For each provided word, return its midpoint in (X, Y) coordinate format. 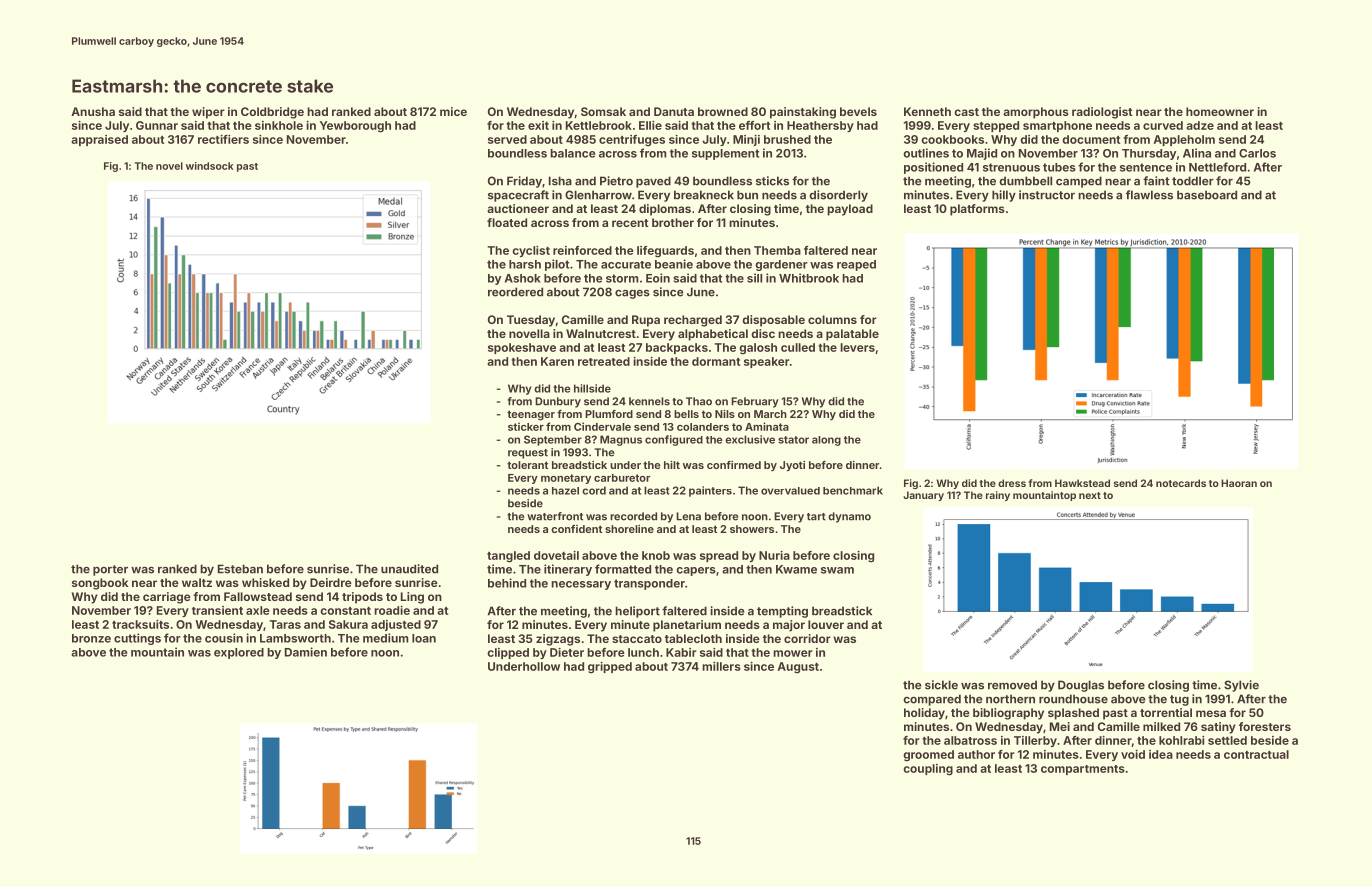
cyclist (531, 251)
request (528, 454)
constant (345, 611)
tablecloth (693, 638)
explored (239, 653)
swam (837, 570)
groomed (928, 756)
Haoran (1239, 483)
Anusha (93, 111)
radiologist (1102, 113)
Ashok (523, 278)
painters (710, 491)
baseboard (1207, 195)
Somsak (603, 111)
